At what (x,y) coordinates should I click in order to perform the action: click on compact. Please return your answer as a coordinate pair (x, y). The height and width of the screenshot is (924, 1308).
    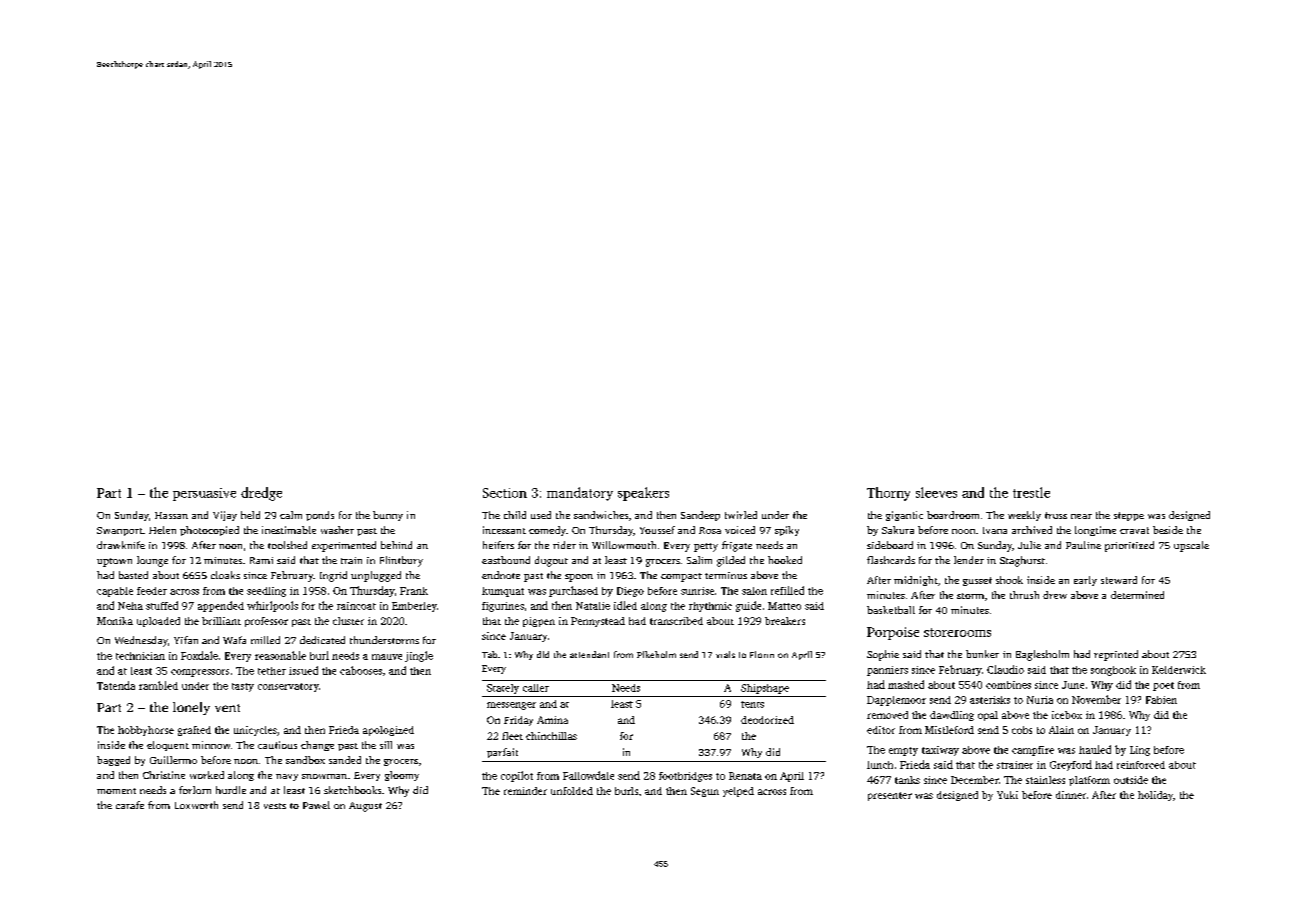
    Looking at the image, I should click on (681, 577).
